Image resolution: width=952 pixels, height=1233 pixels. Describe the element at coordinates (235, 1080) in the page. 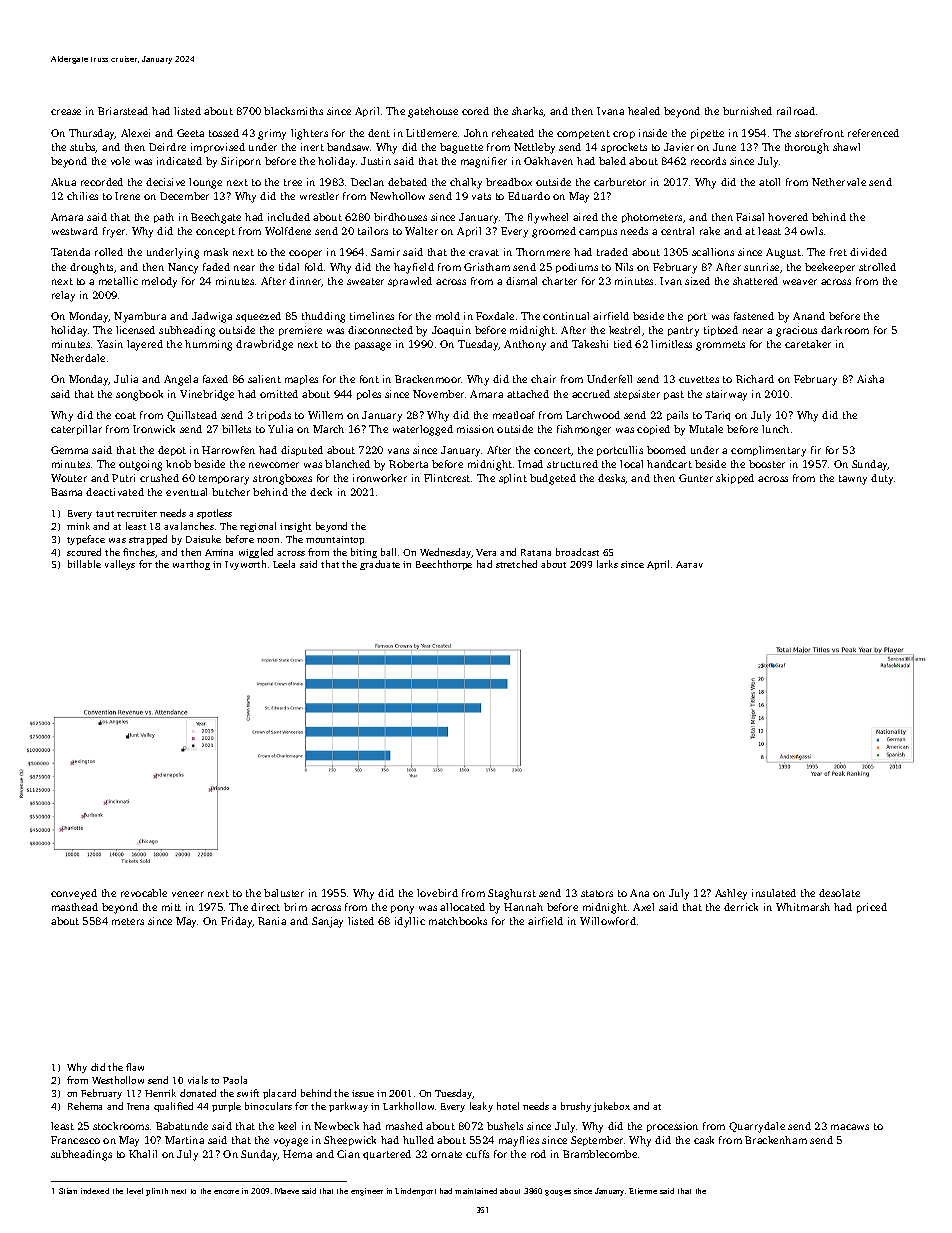

I see `Paola` at that location.
